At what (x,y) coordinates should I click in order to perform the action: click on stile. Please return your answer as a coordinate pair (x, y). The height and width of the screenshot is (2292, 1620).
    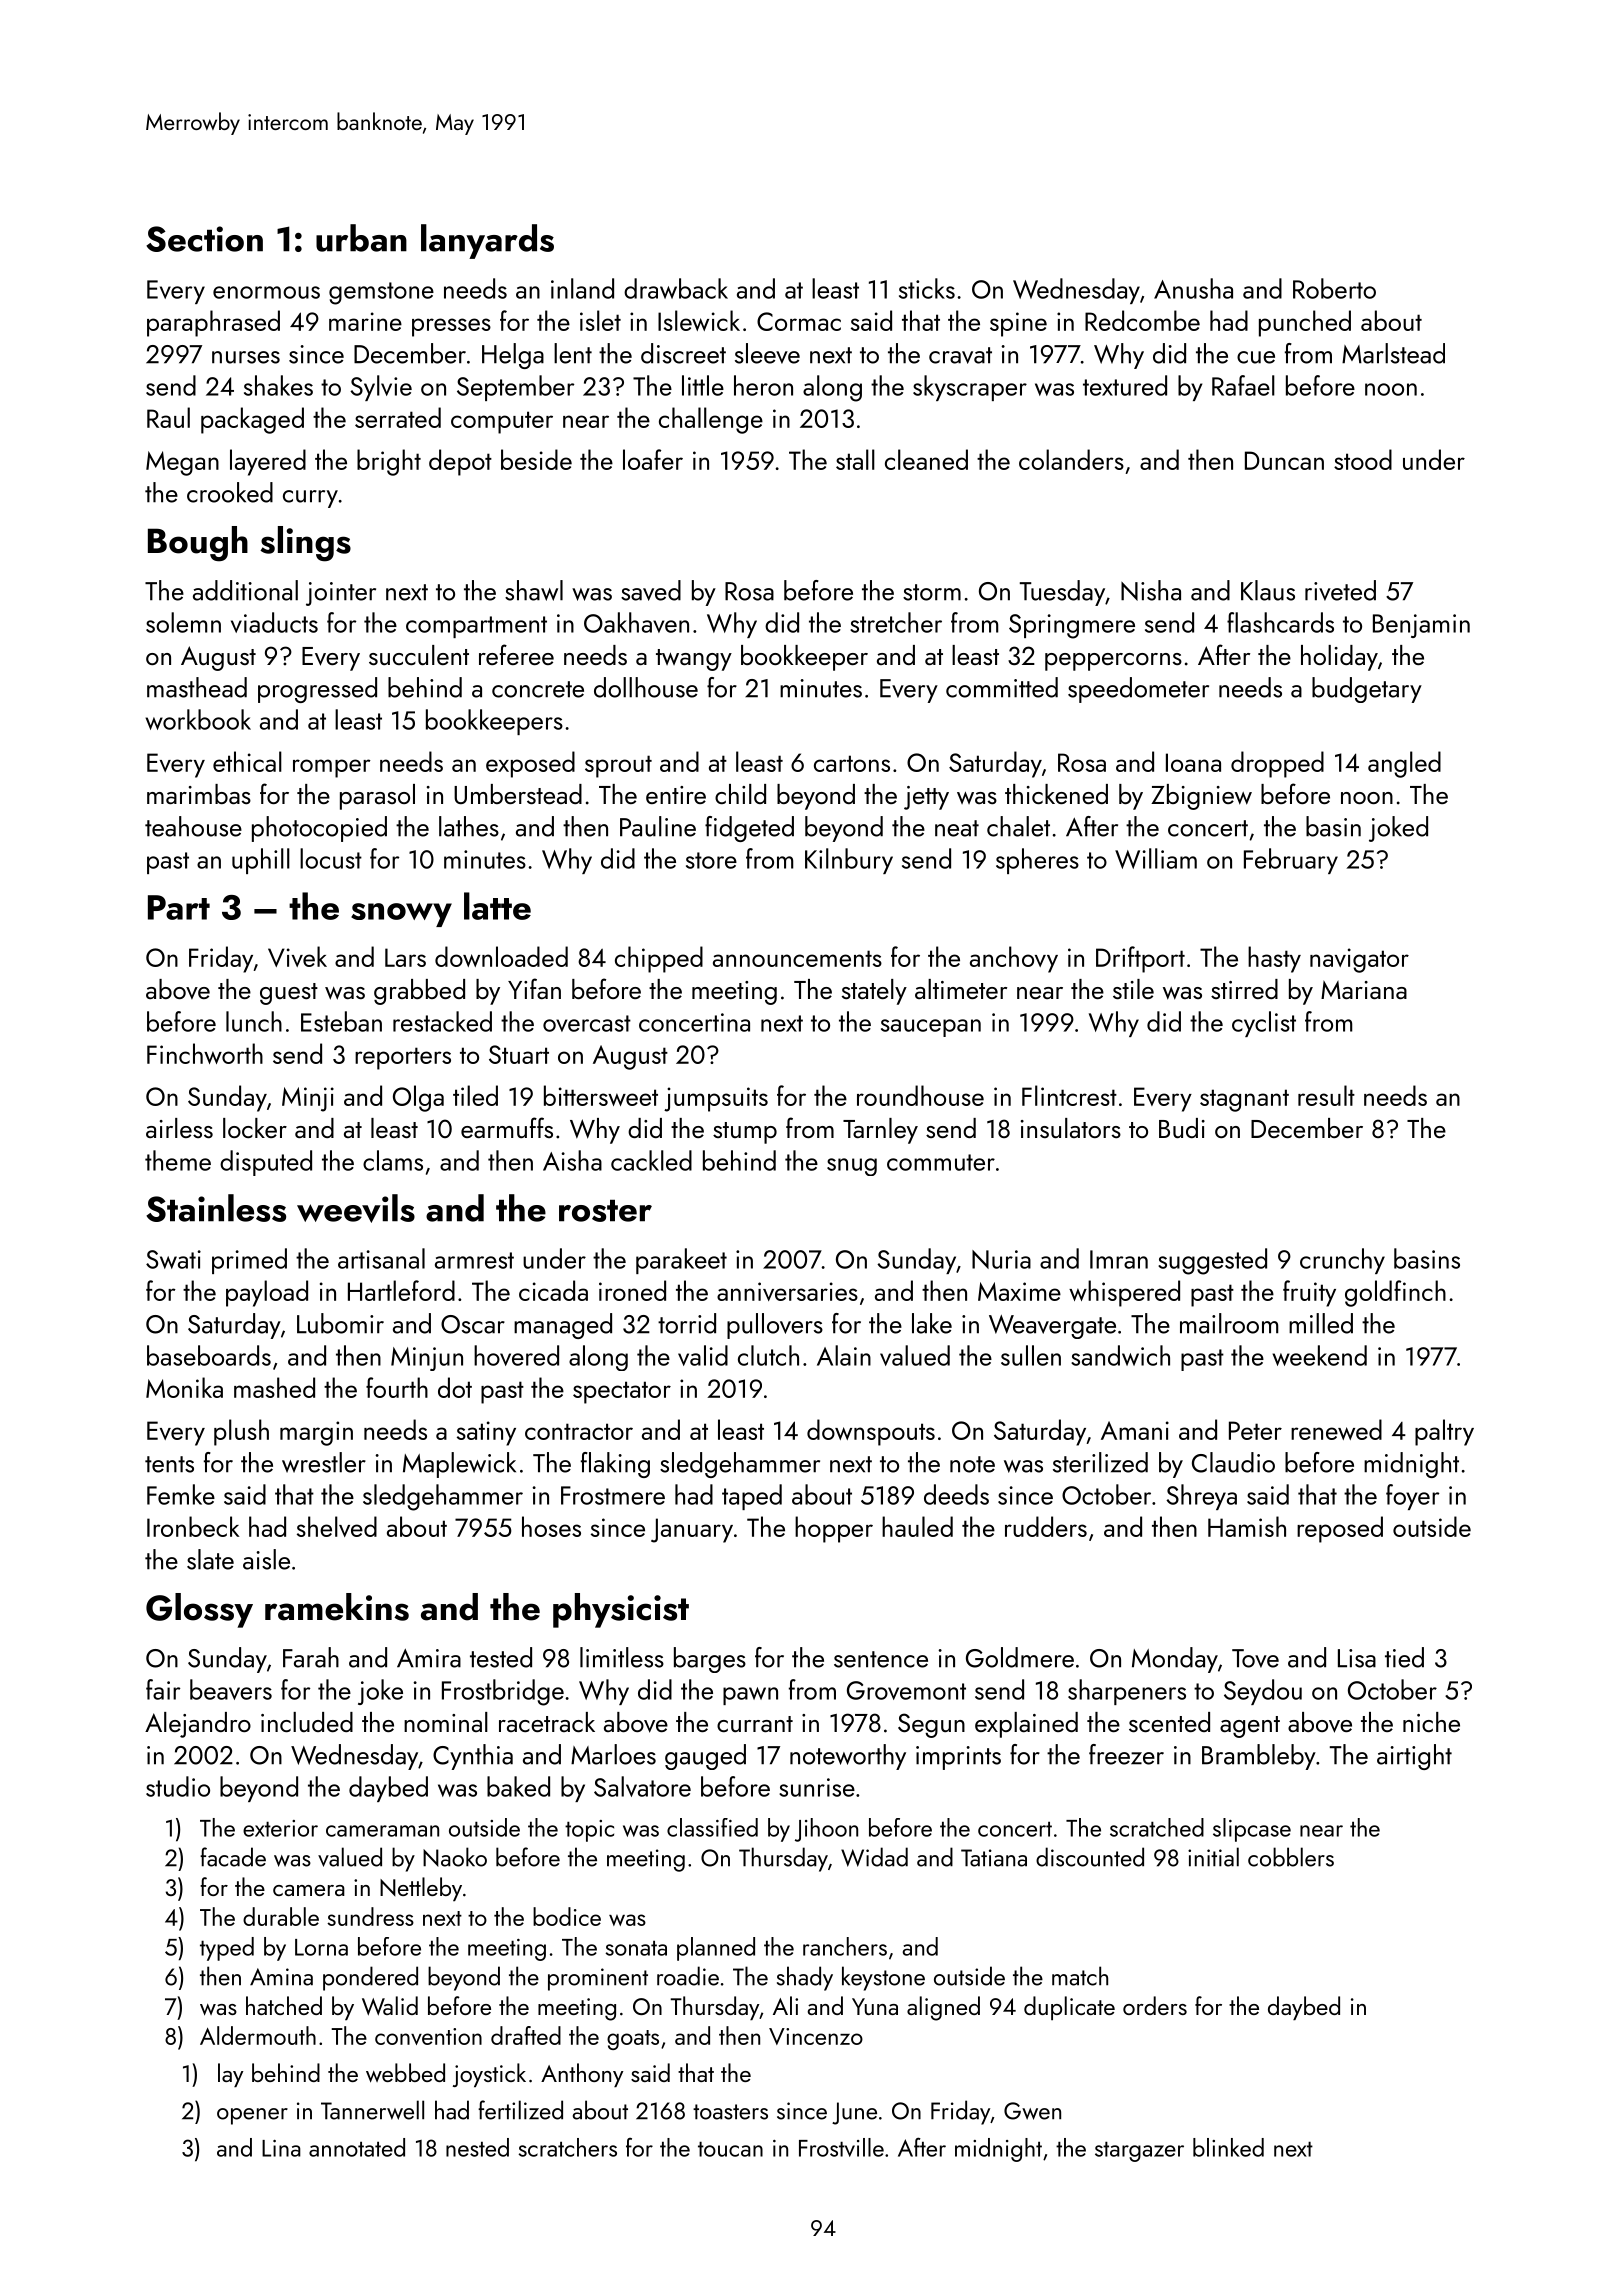
    Looking at the image, I should click on (1133, 989).
